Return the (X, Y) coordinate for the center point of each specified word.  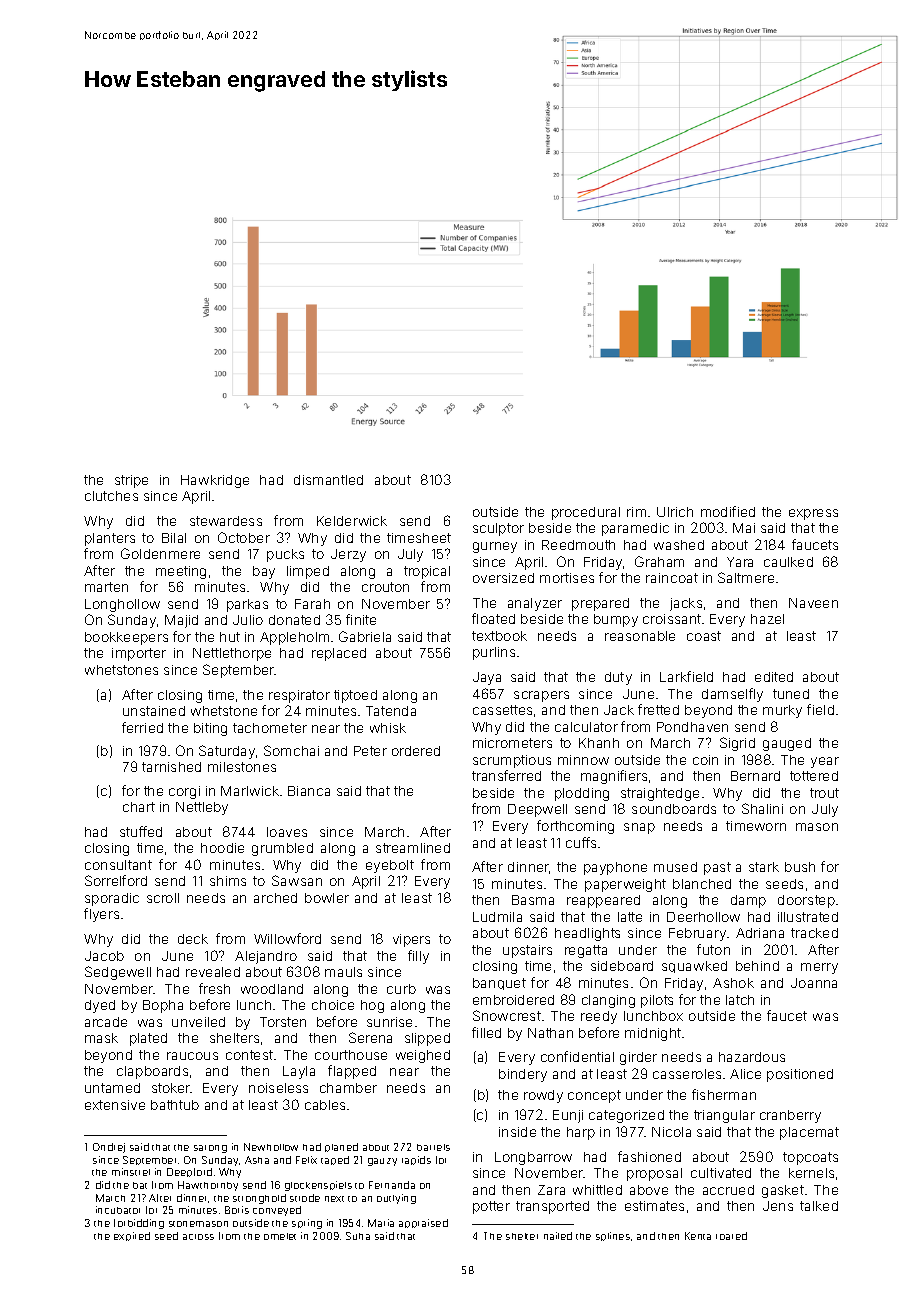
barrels (433, 1147)
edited (774, 677)
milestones (242, 767)
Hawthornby (208, 1186)
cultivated (721, 1173)
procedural (586, 513)
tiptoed (355, 696)
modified (728, 511)
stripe (131, 481)
